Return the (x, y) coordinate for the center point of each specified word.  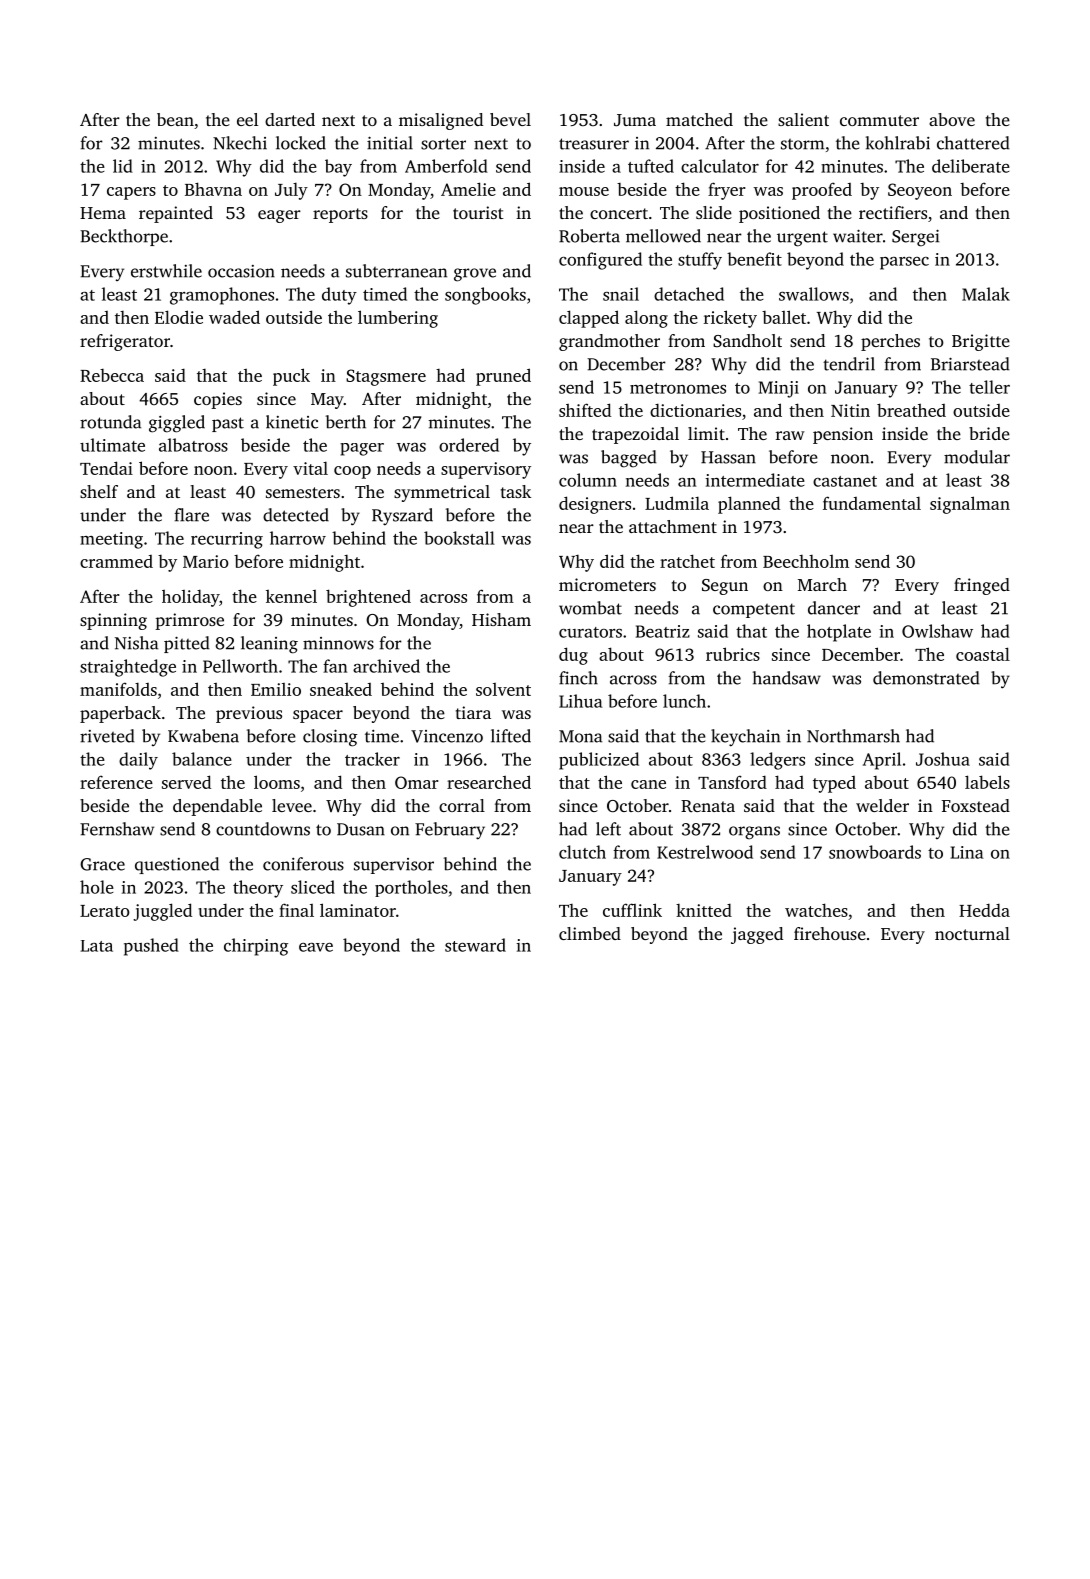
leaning (269, 645)
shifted (585, 410)
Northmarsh (853, 736)
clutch (582, 852)
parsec (904, 263)
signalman (970, 505)
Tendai (106, 468)
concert (619, 213)
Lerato (105, 911)
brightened (368, 598)
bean (175, 119)
